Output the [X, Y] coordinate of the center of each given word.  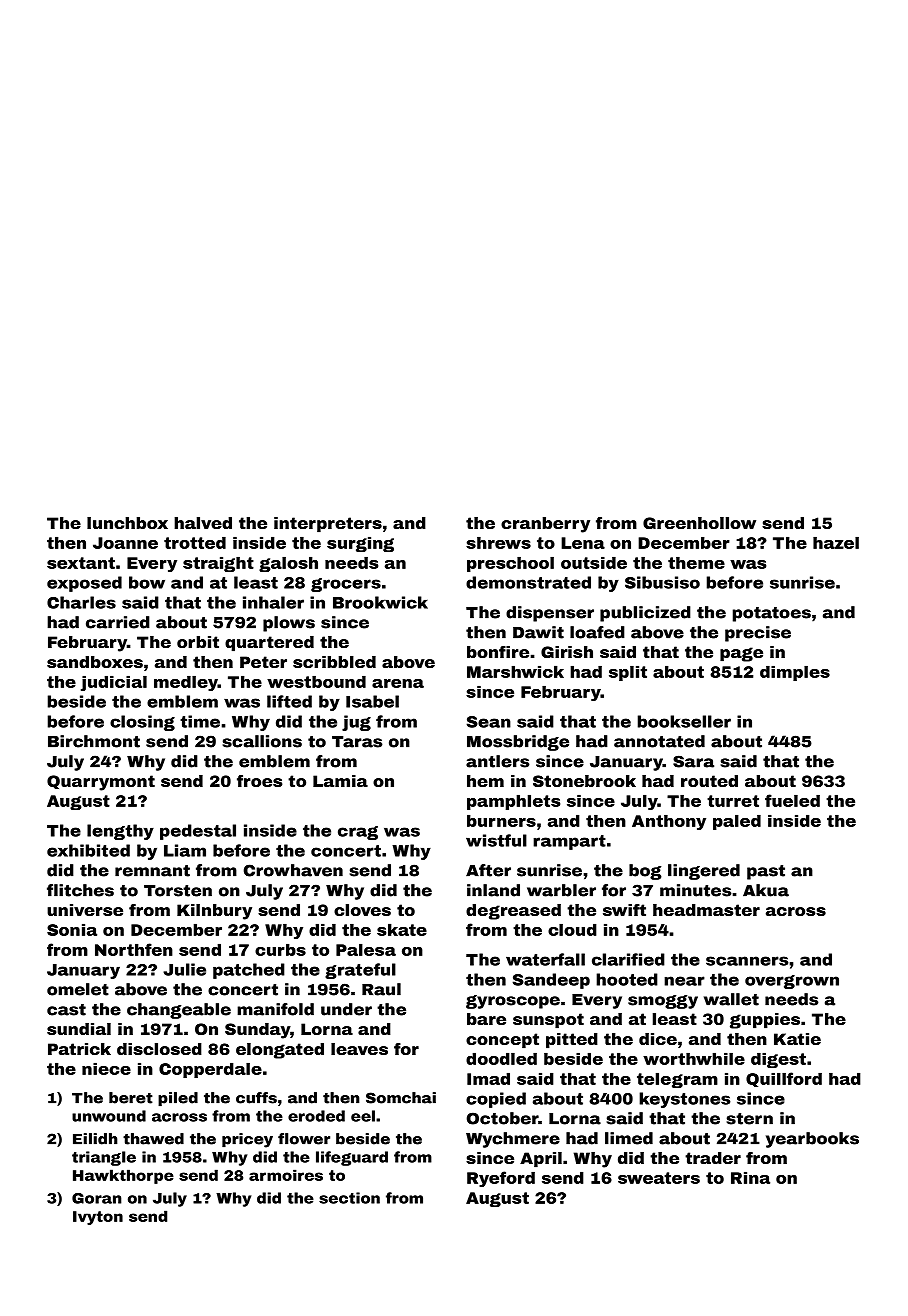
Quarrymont [101, 783]
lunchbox [127, 523]
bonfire [498, 652]
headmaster [706, 910]
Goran [97, 1198]
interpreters [328, 525]
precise [758, 634]
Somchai [401, 1098]
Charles [81, 602]
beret [131, 1098]
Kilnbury [214, 912]
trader [713, 1158]
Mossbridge [518, 743]
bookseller [684, 721]
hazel [836, 543]
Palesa [366, 950]
